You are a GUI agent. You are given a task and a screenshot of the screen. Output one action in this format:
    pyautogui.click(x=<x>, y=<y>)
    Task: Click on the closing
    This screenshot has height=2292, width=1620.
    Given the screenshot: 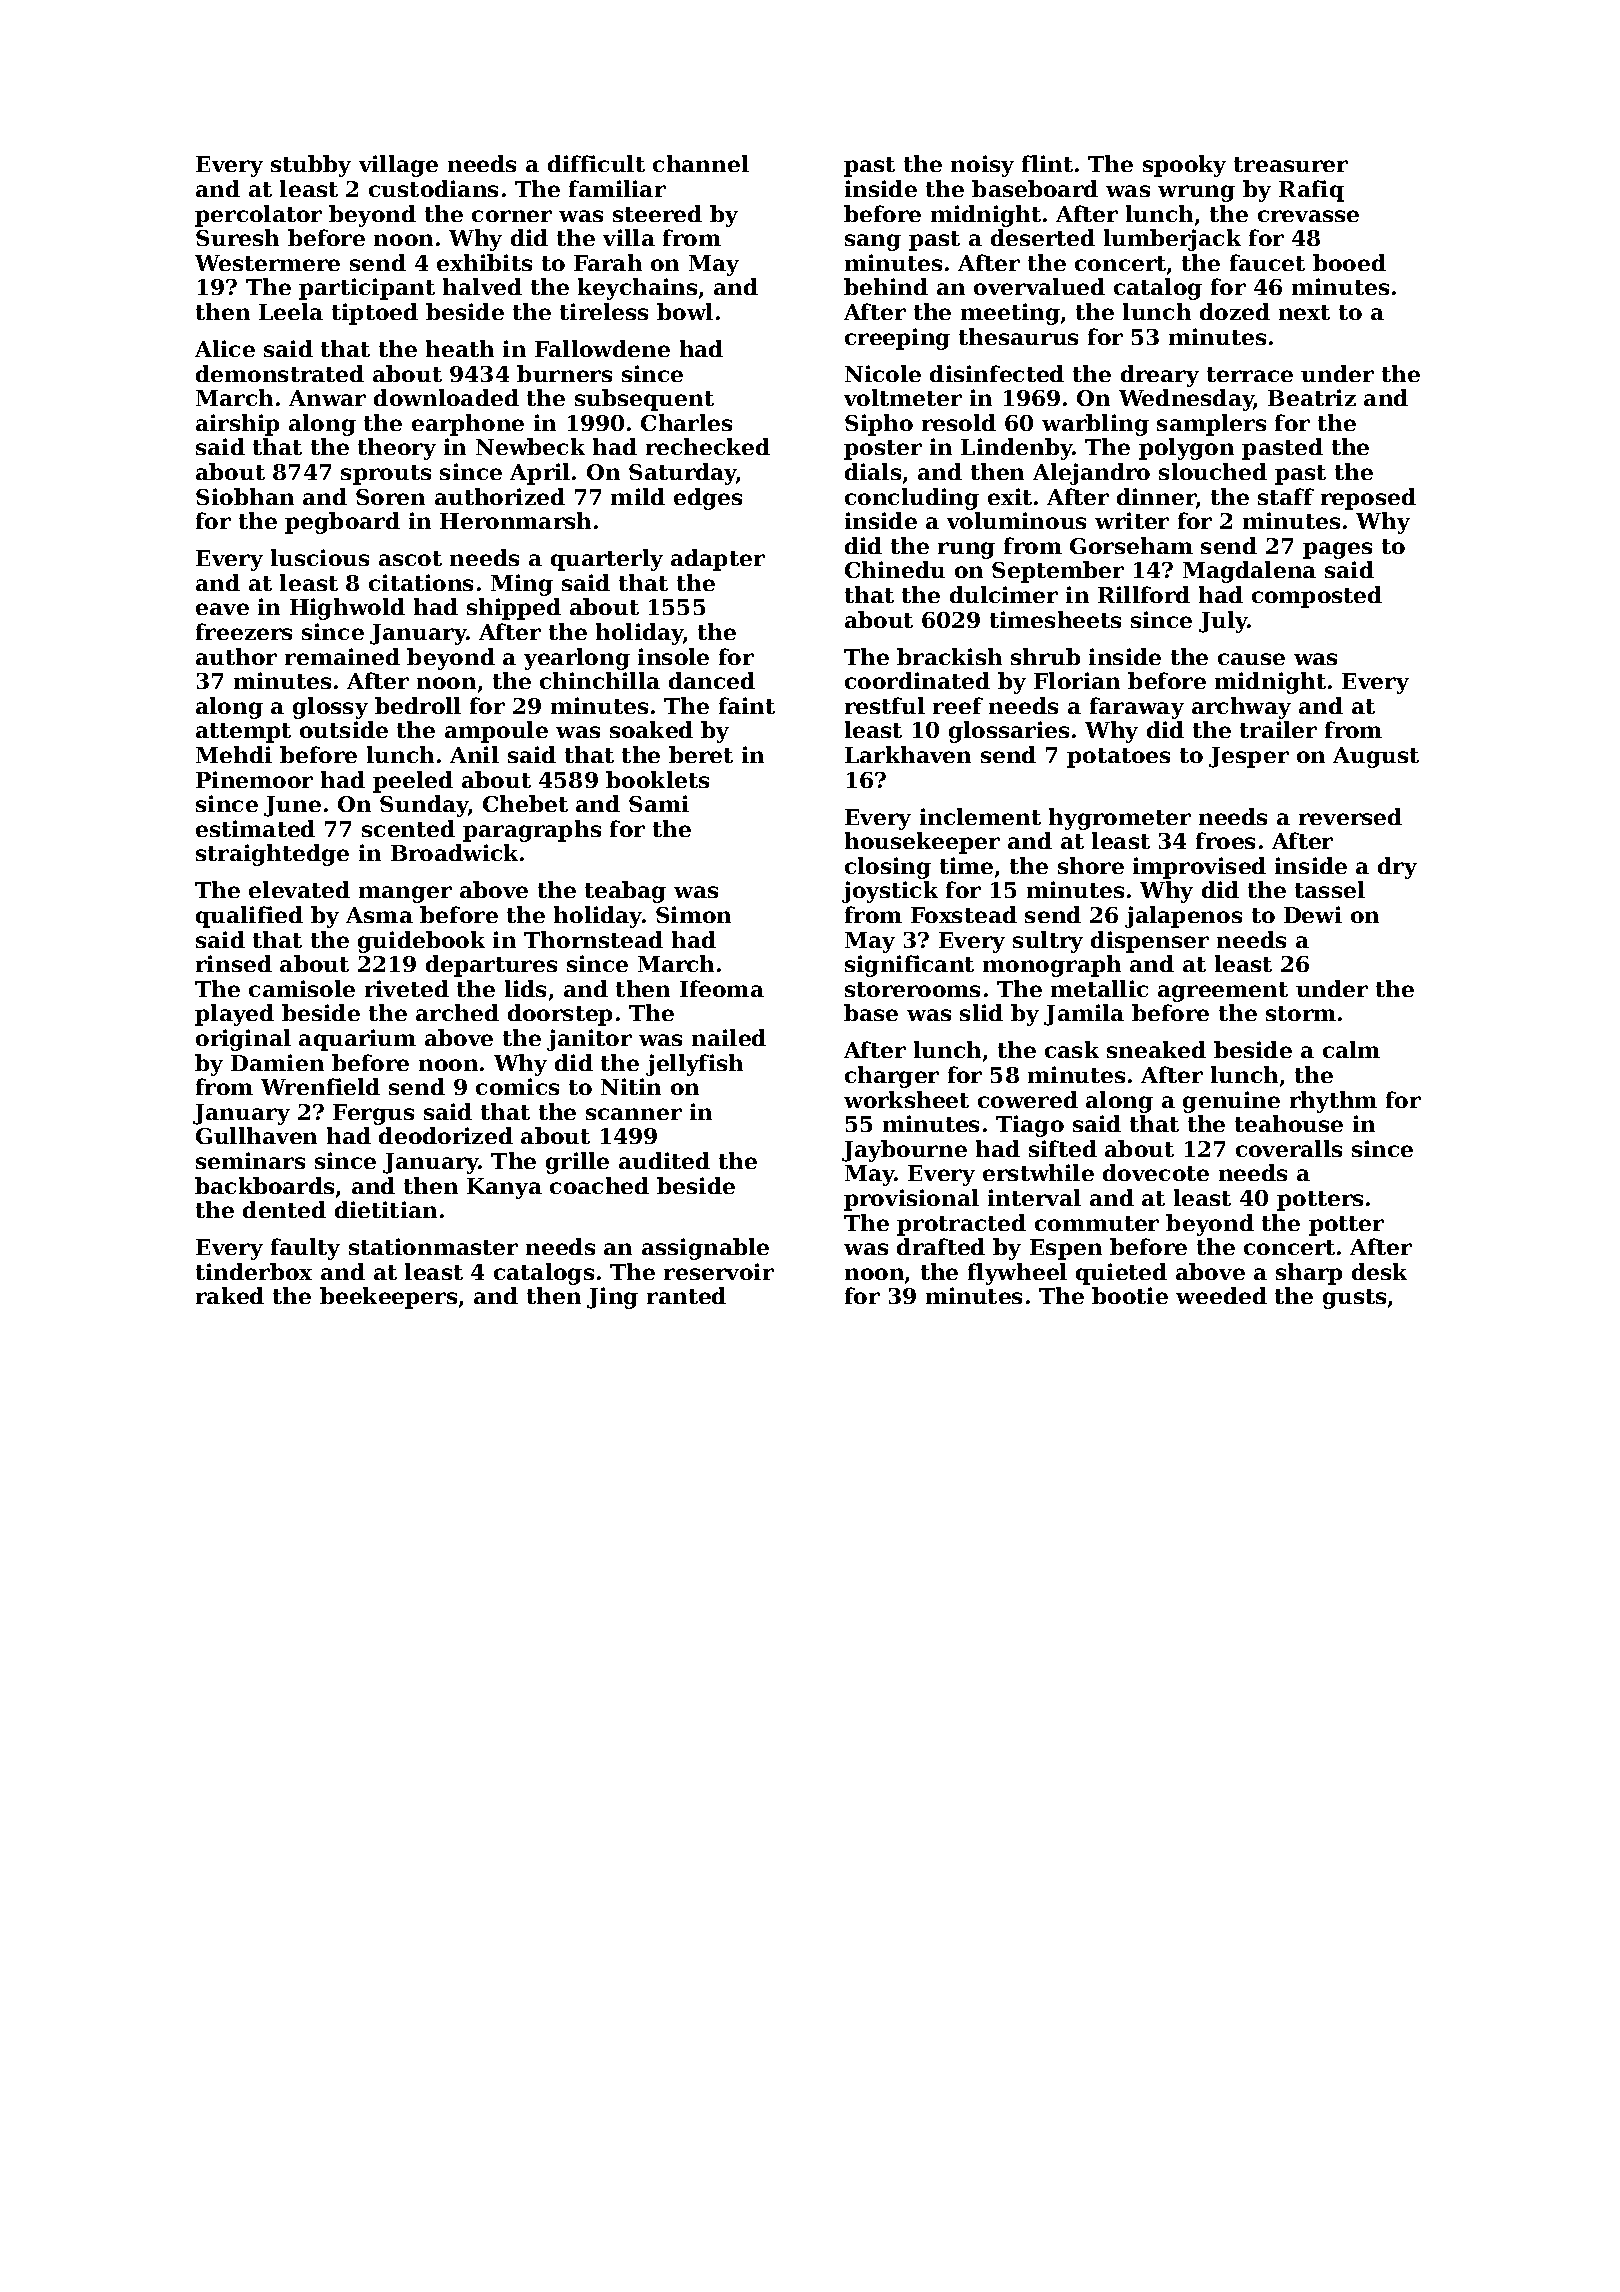 What is the action you would take?
    pyautogui.click(x=888, y=868)
